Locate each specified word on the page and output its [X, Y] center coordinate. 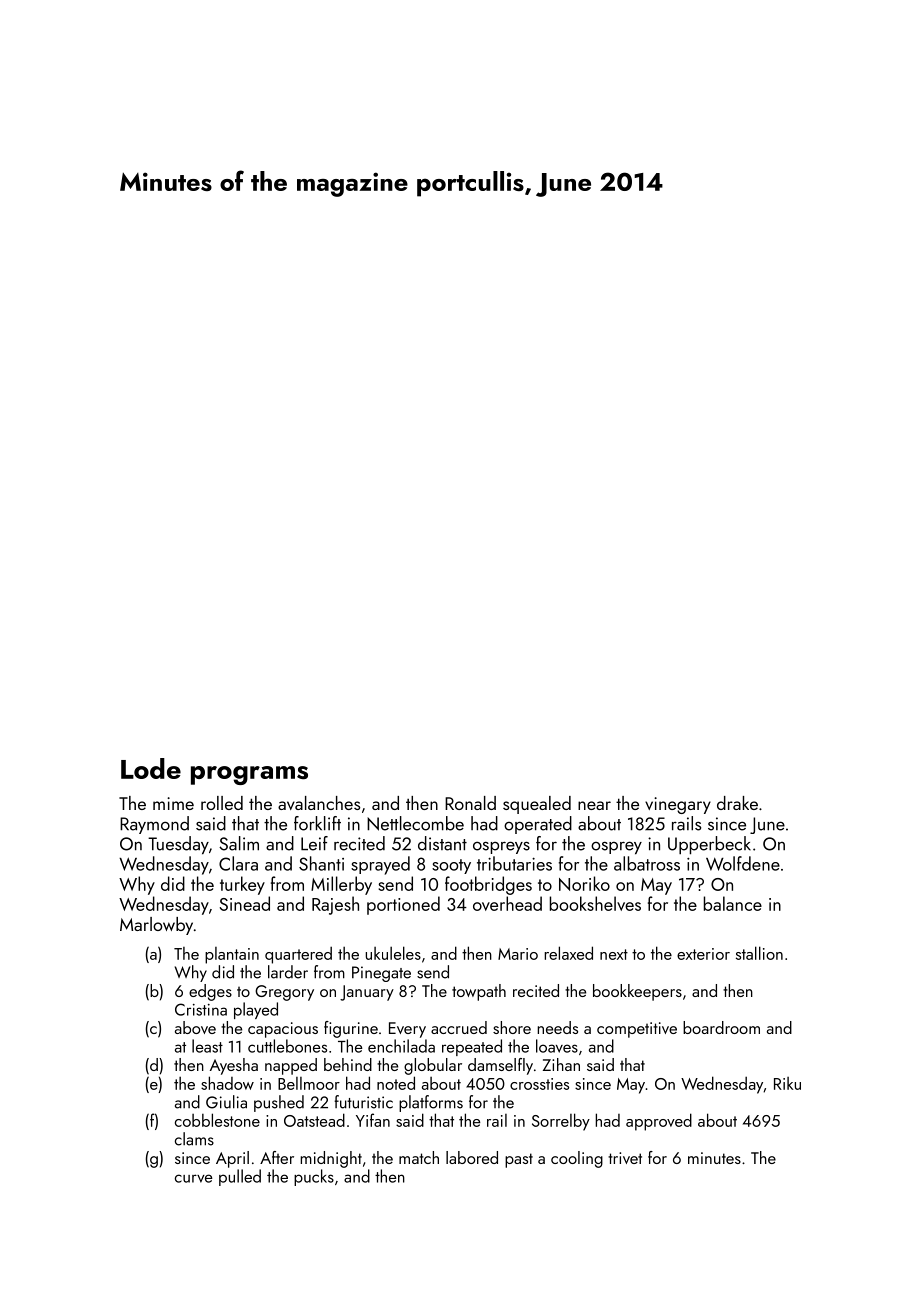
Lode [151, 768]
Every [407, 1030]
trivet [625, 1158]
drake [737, 803]
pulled [240, 1177]
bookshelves [595, 903]
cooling [577, 1159]
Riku [787, 1083]
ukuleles [393, 953]
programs [249, 775]
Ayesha [234, 1066]
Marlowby [156, 926]
